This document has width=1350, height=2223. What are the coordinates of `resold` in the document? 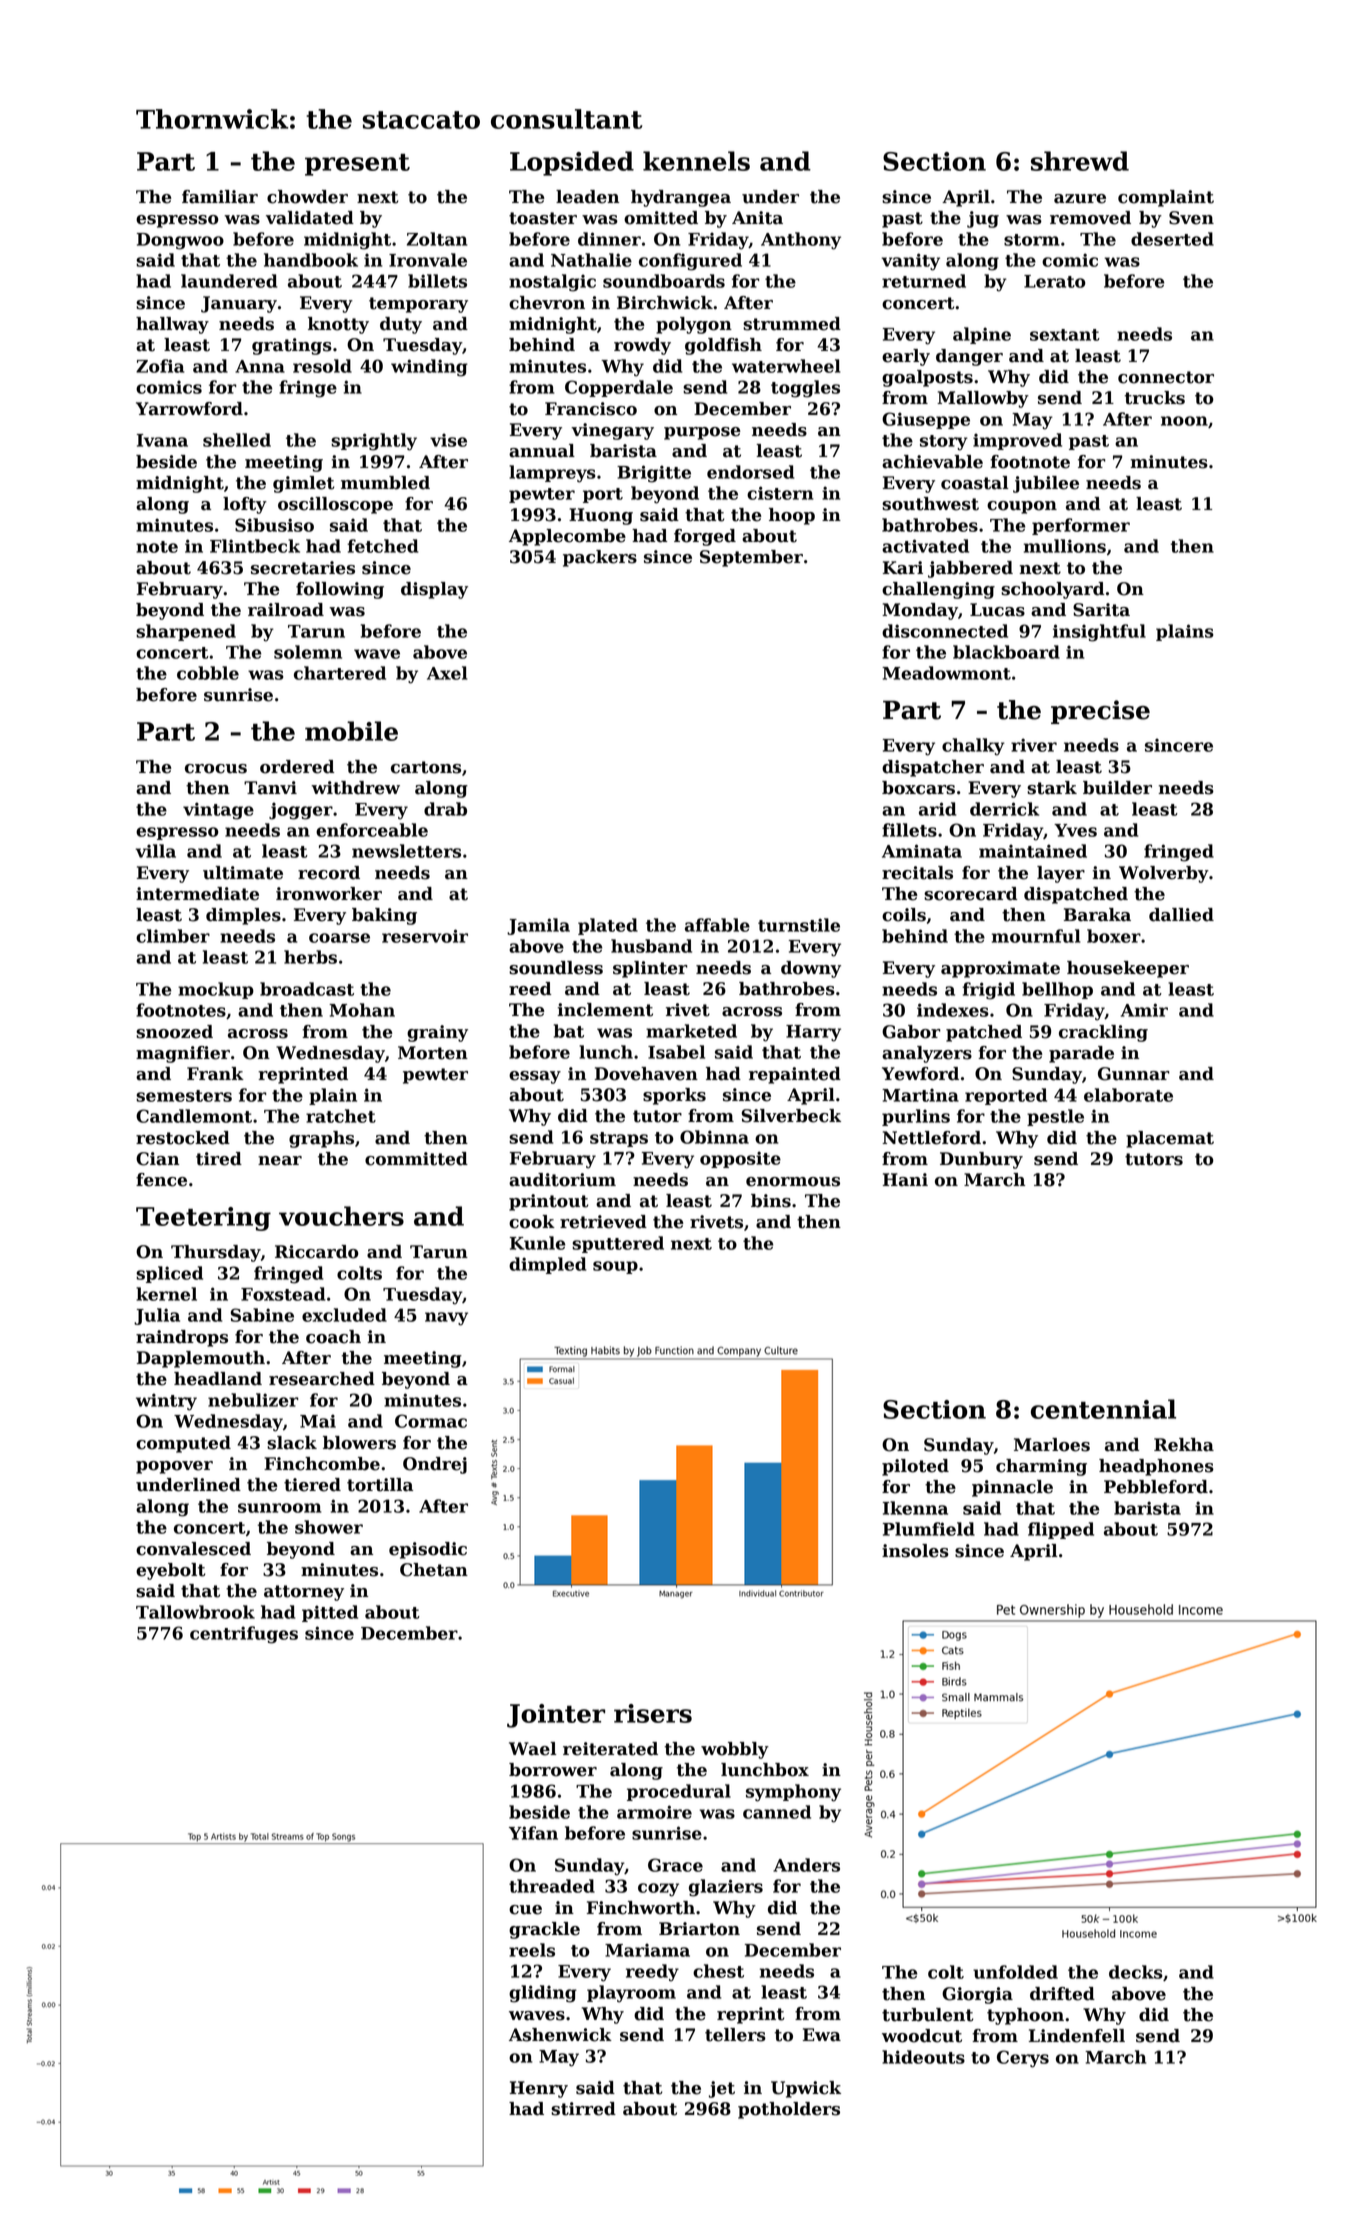 It's located at (322, 366).
